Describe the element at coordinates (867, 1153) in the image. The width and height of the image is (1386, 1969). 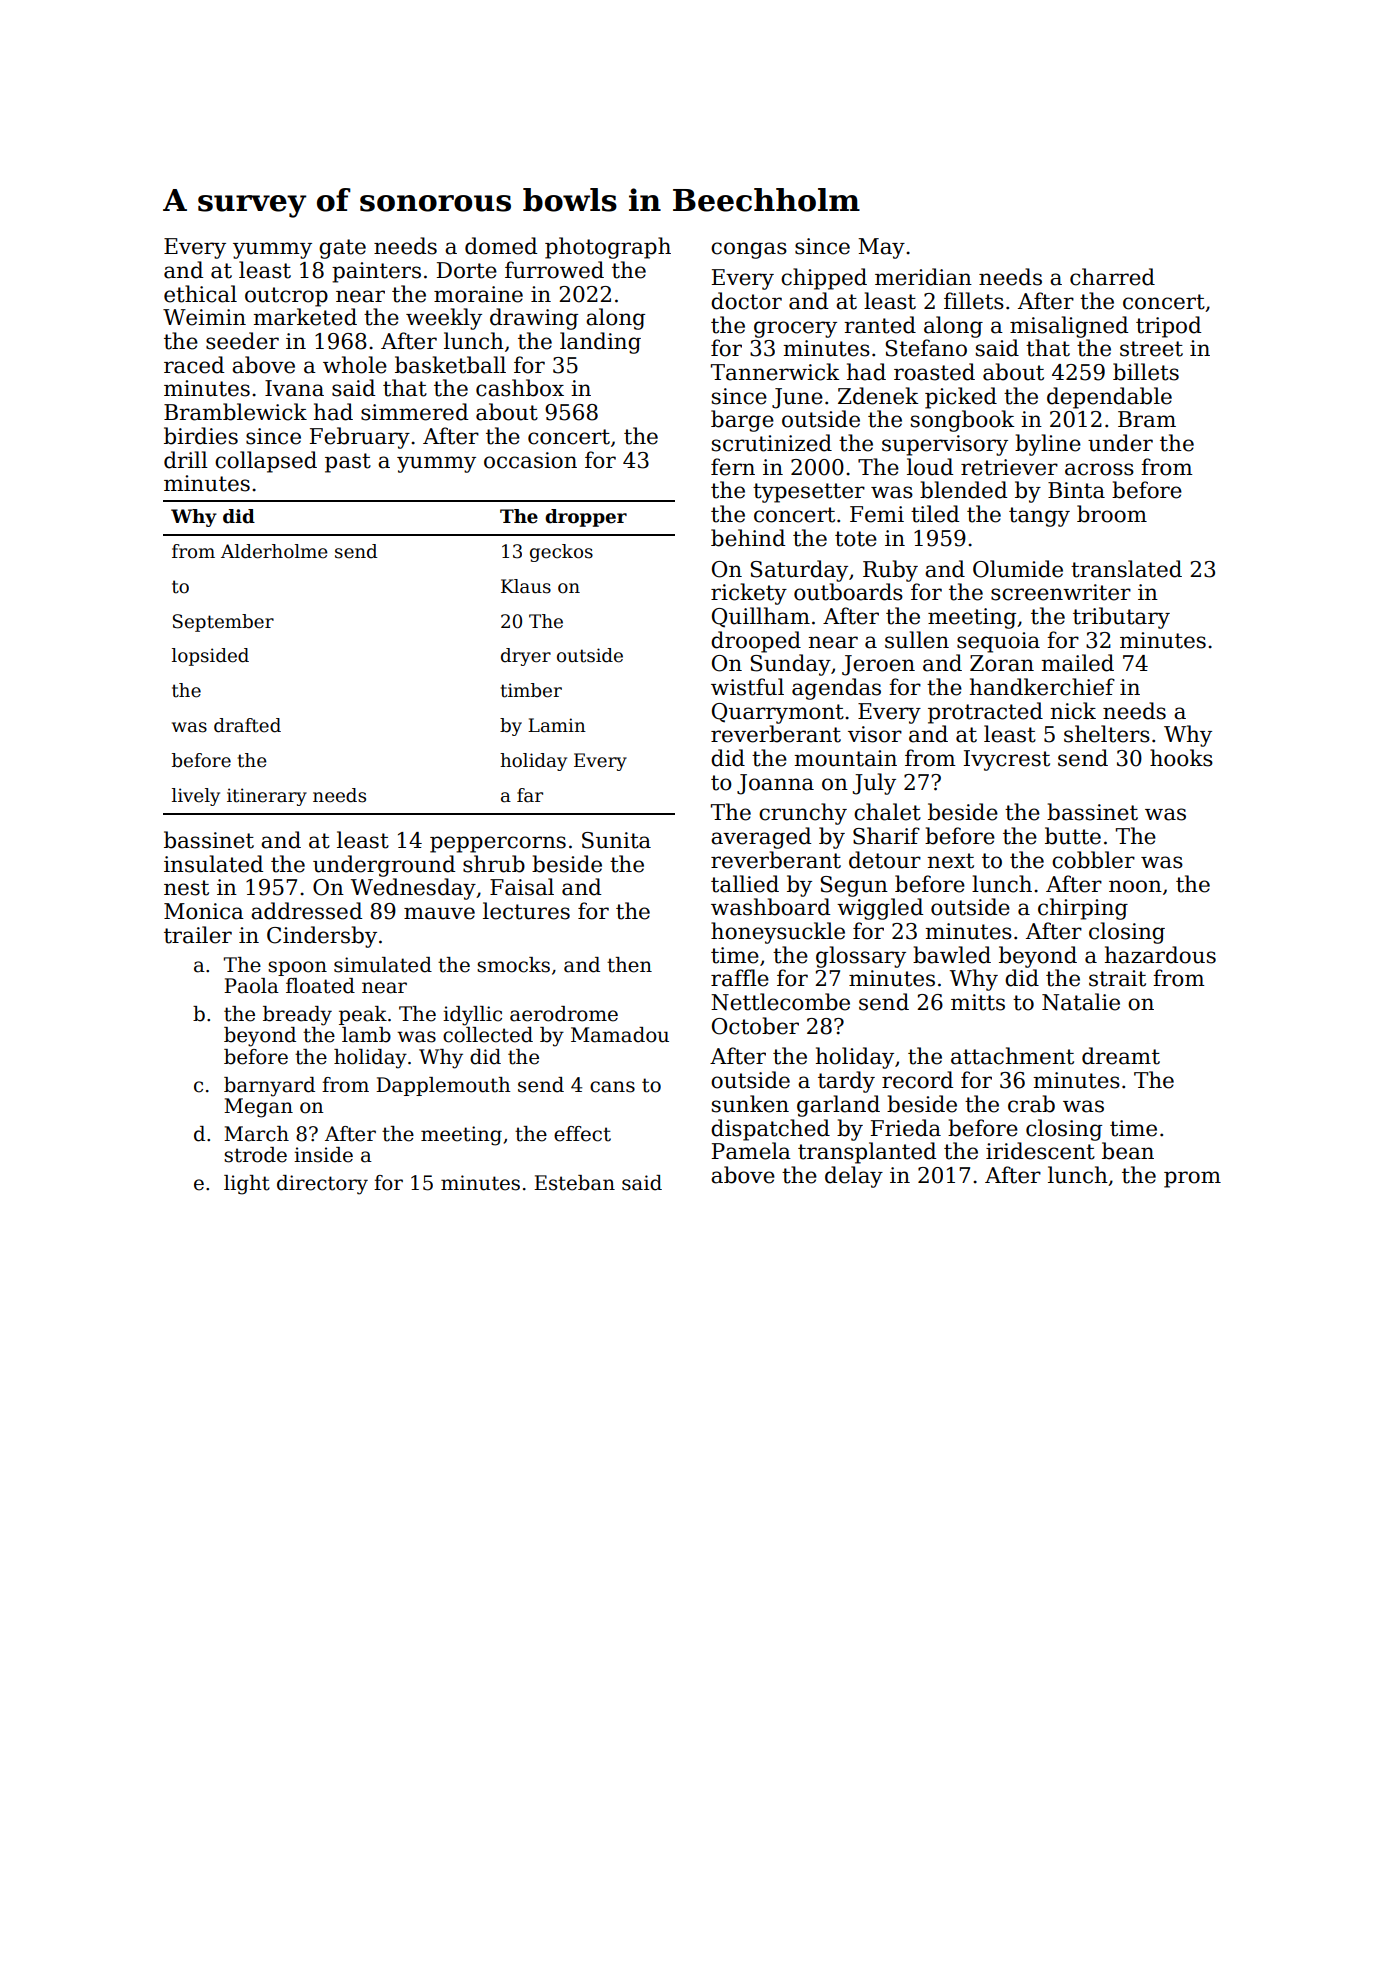
I see `transplanted` at that location.
